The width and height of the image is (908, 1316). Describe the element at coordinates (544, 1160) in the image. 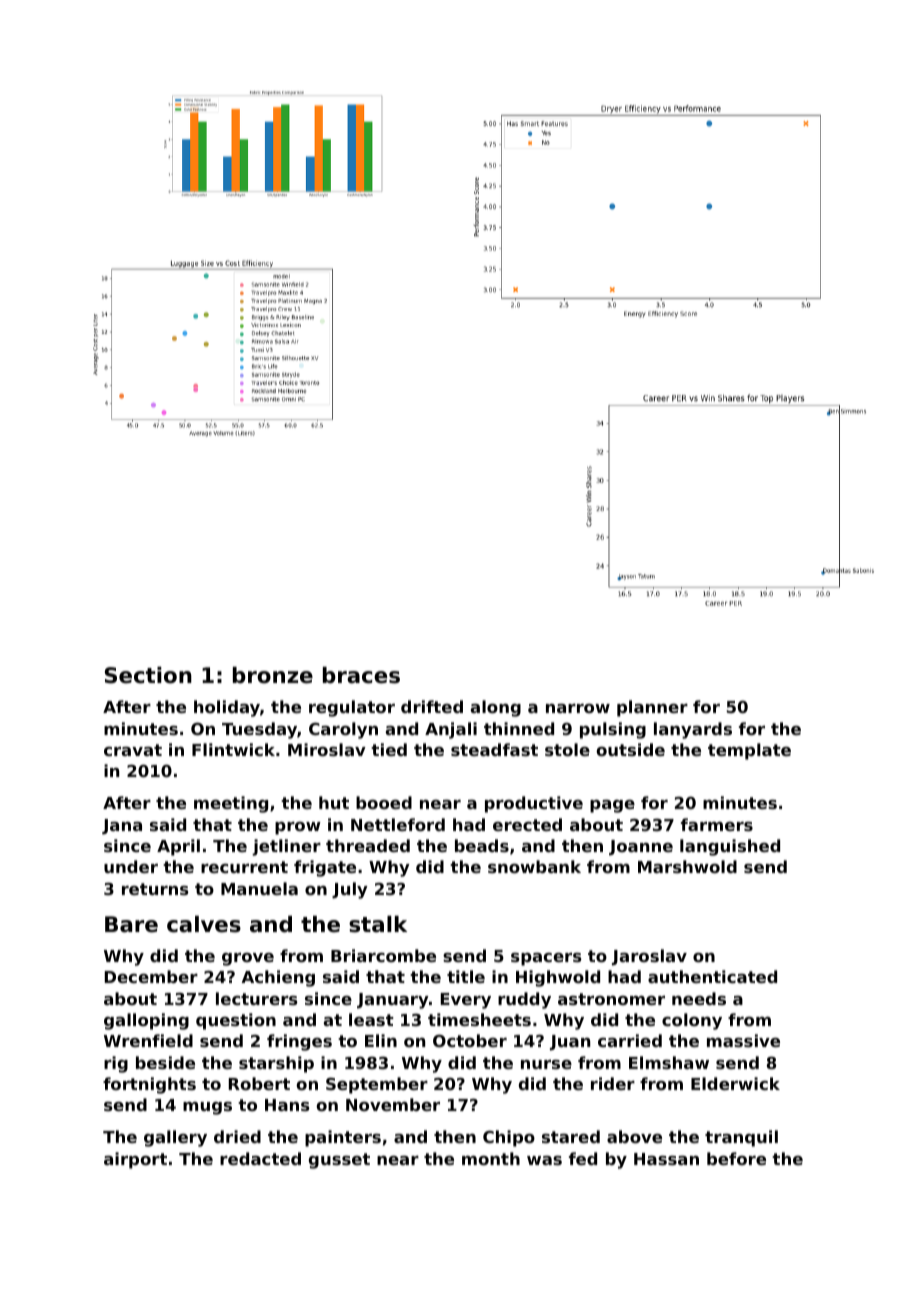

I see `was` at that location.
